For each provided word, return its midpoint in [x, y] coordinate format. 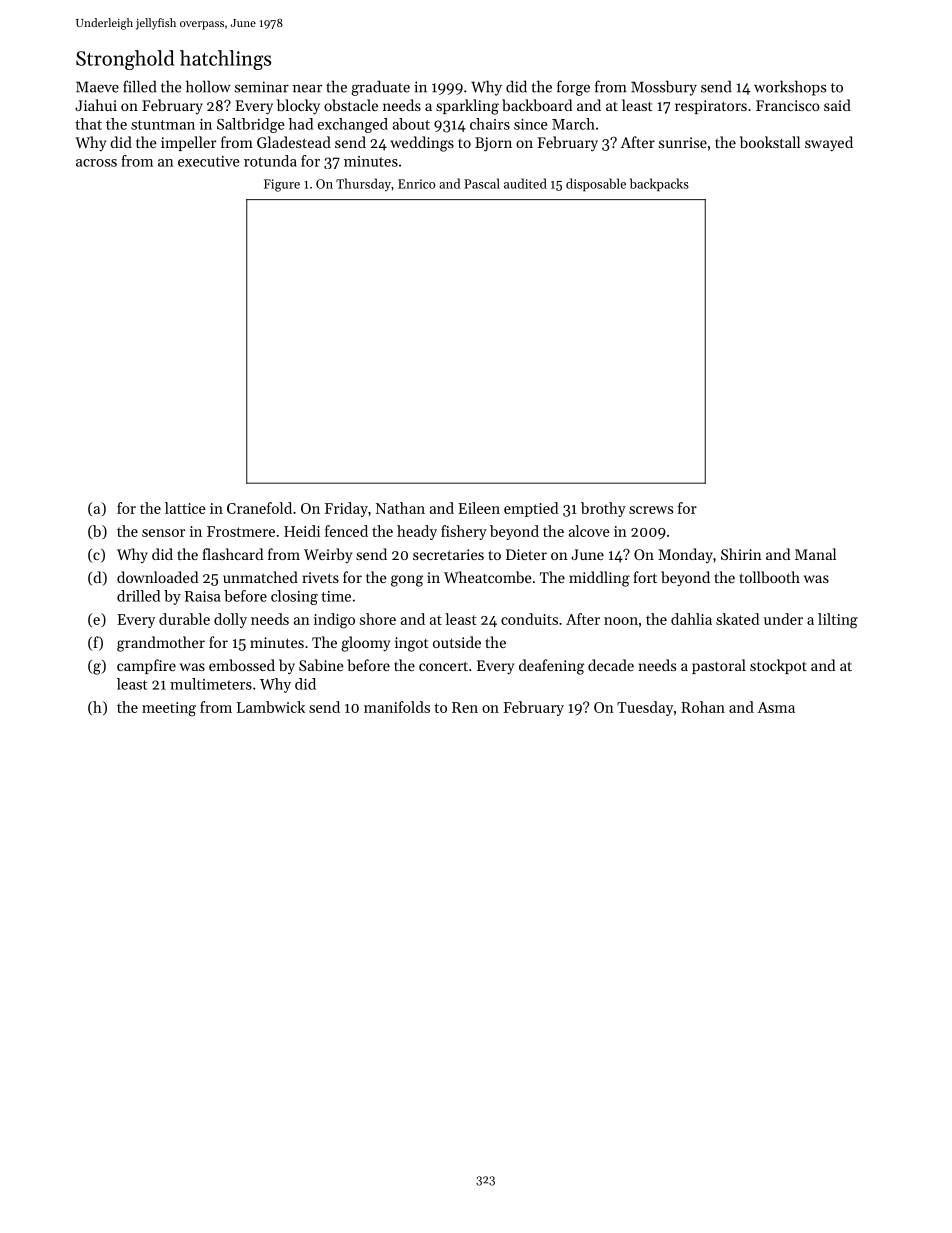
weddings [422, 144]
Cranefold [259, 508]
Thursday [363, 184]
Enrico [417, 184]
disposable [596, 184]
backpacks [659, 184]
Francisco [788, 105]
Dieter [526, 554]
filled [139, 86]
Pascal [482, 183]
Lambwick [271, 707]
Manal [815, 554]
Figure [282, 185]
